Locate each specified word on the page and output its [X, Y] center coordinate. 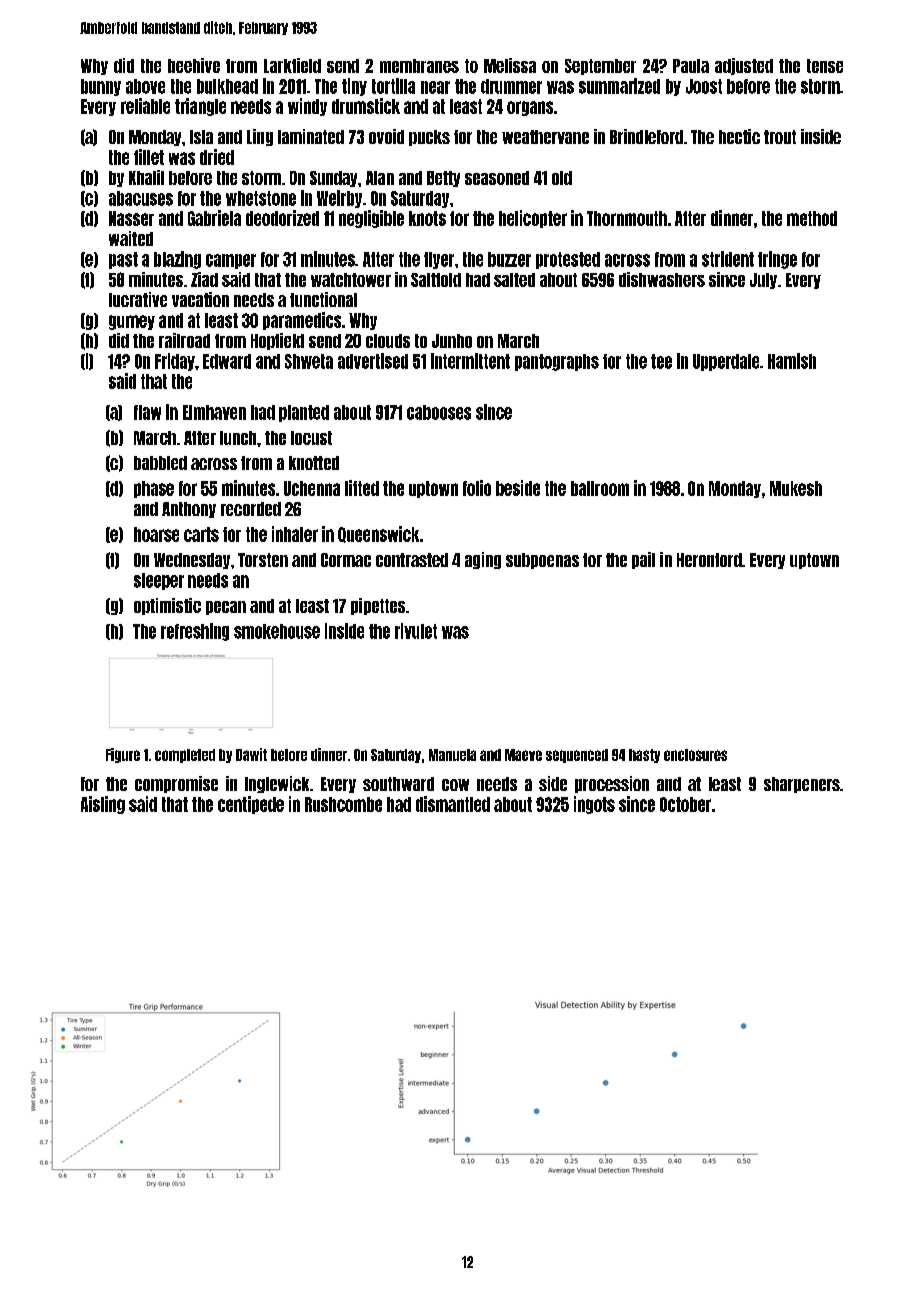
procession [612, 784]
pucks [429, 138]
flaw [147, 412]
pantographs [557, 362]
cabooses [439, 412]
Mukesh [796, 488]
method [812, 218]
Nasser [131, 218]
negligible [371, 219]
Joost [704, 86]
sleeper [159, 581]
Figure [123, 755]
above [145, 86]
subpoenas [542, 561]
